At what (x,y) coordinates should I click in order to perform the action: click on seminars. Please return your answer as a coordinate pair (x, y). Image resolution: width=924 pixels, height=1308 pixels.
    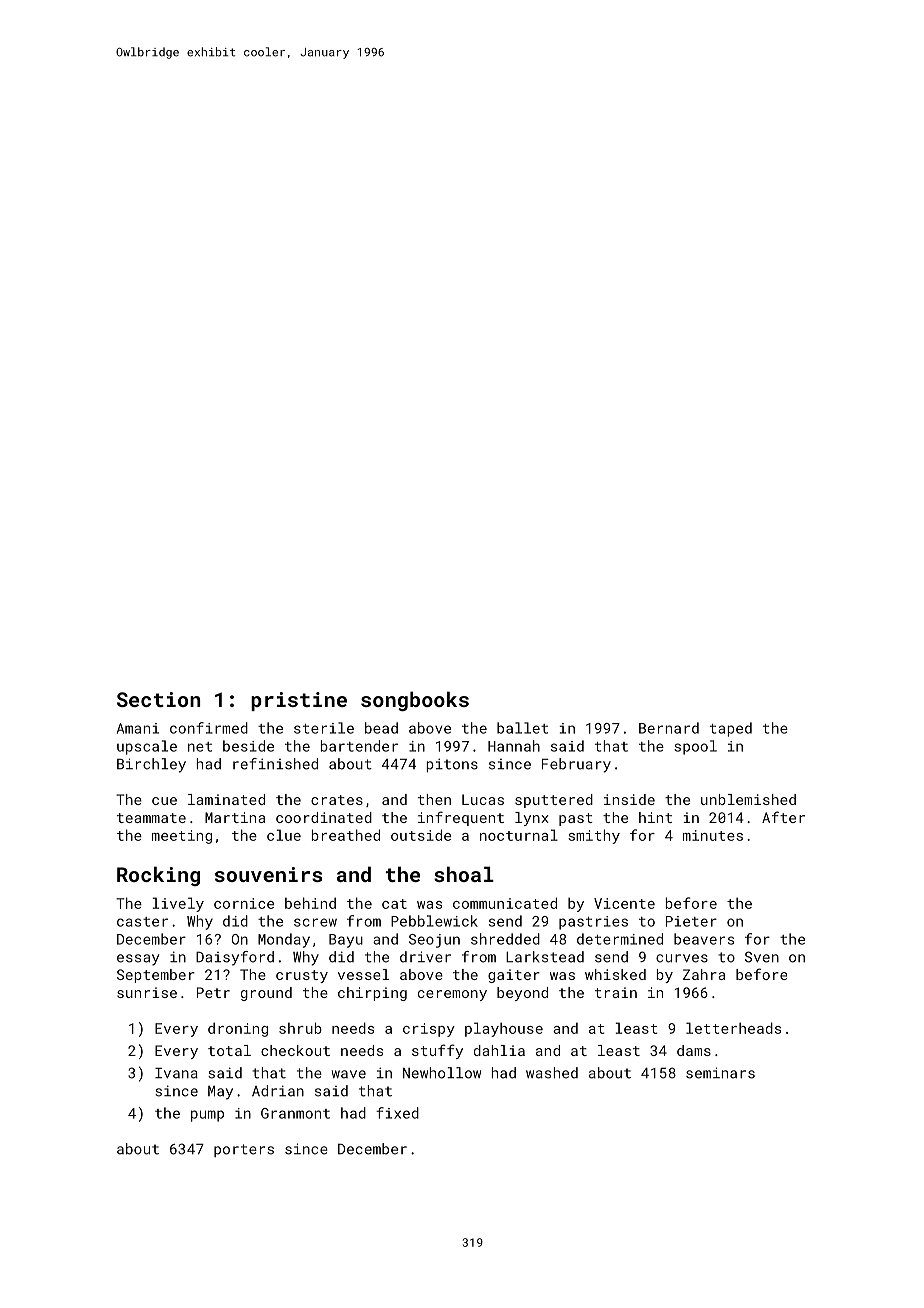
    Looking at the image, I should click on (720, 1073).
